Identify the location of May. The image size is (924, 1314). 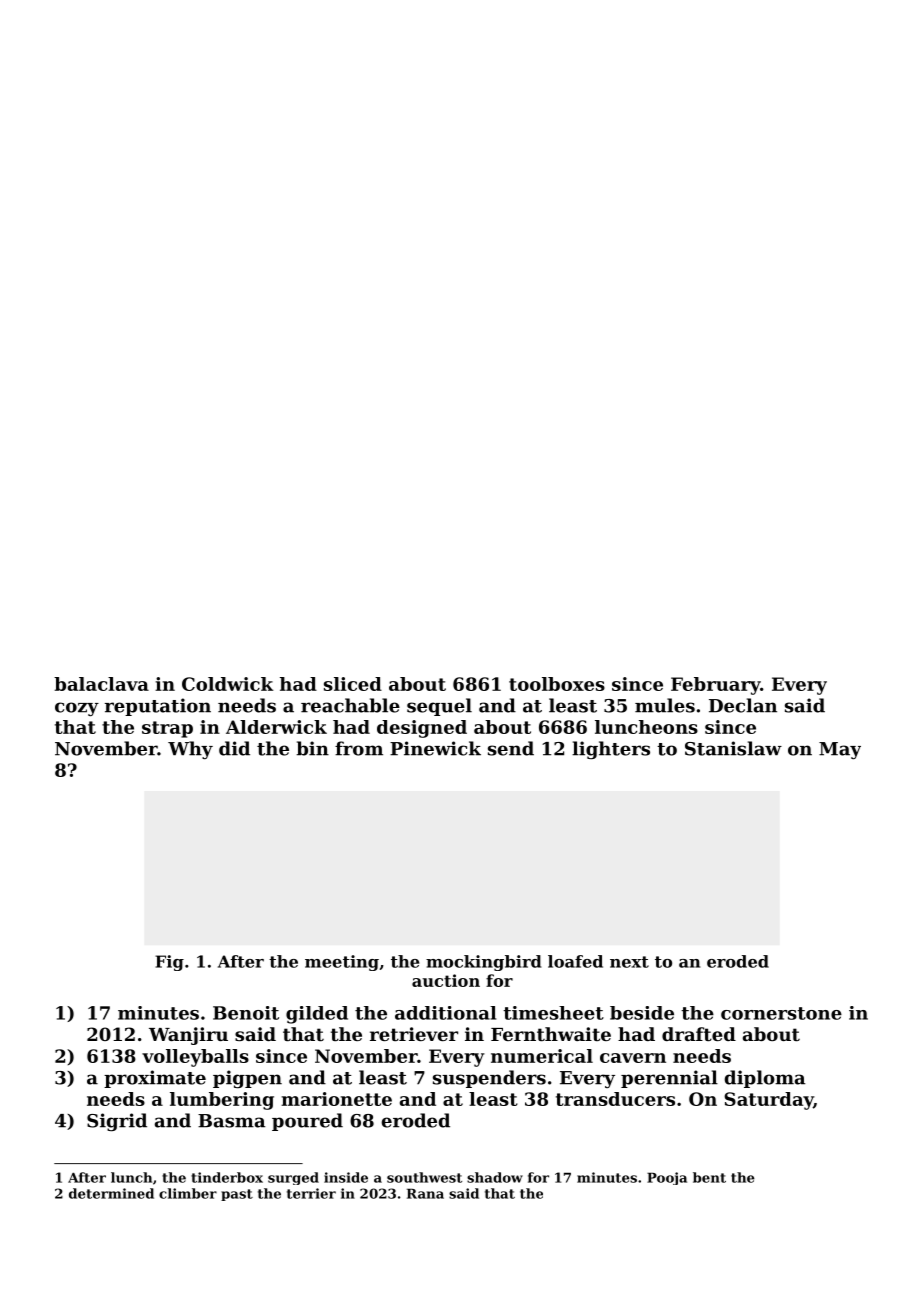
(840, 750).
